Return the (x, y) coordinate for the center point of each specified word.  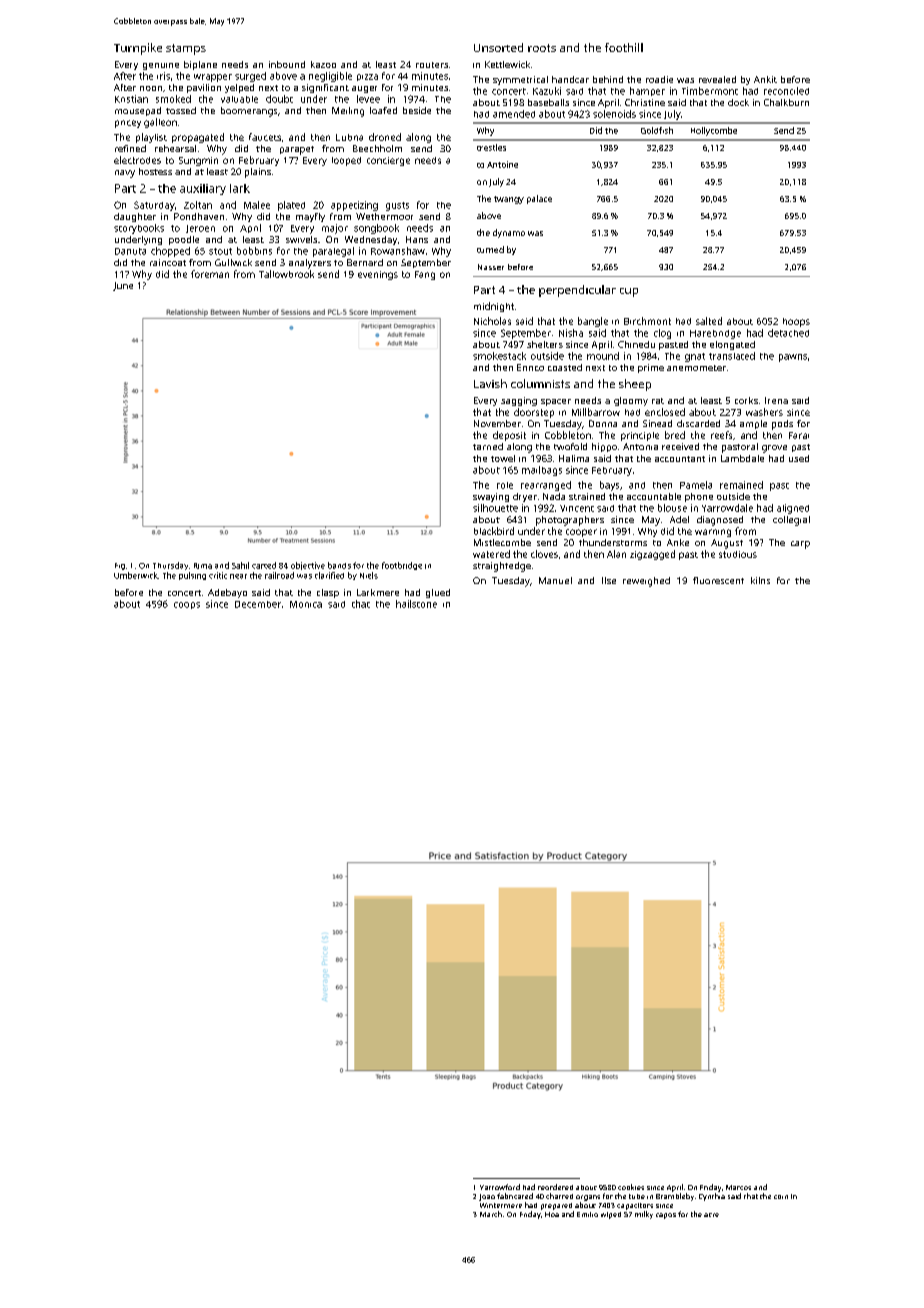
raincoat (168, 262)
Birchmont (647, 321)
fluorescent (718, 580)
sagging (519, 401)
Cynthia (712, 1197)
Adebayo (227, 593)
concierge (388, 161)
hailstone (416, 604)
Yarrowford (500, 1187)
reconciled (786, 91)
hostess (155, 171)
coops (187, 605)
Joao (487, 1197)
